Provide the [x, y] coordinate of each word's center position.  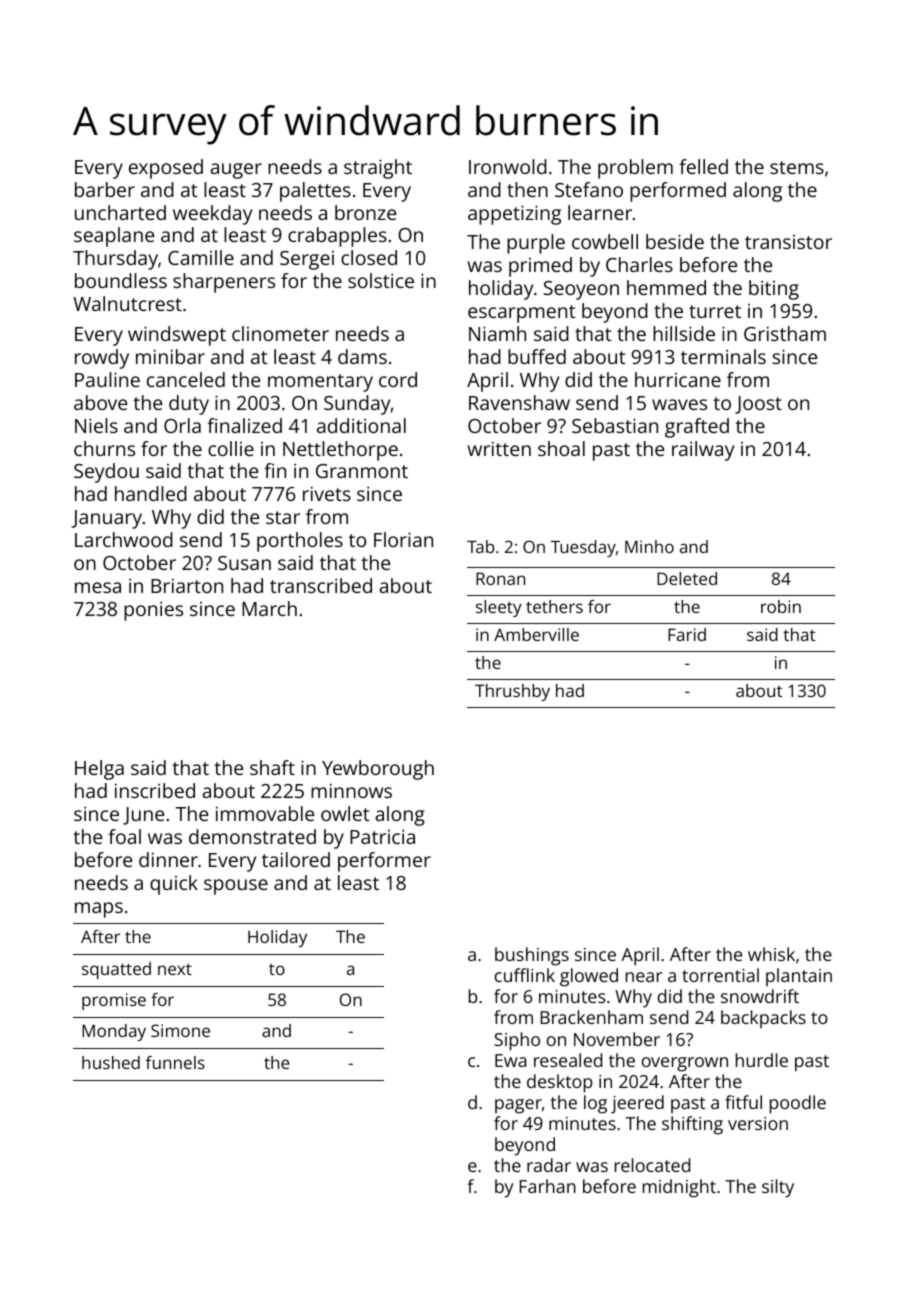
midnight [679, 1188]
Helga [99, 770]
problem [635, 169]
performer [384, 862]
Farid [687, 634]
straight [378, 169]
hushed [111, 1062]
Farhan [548, 1186]
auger [236, 171]
